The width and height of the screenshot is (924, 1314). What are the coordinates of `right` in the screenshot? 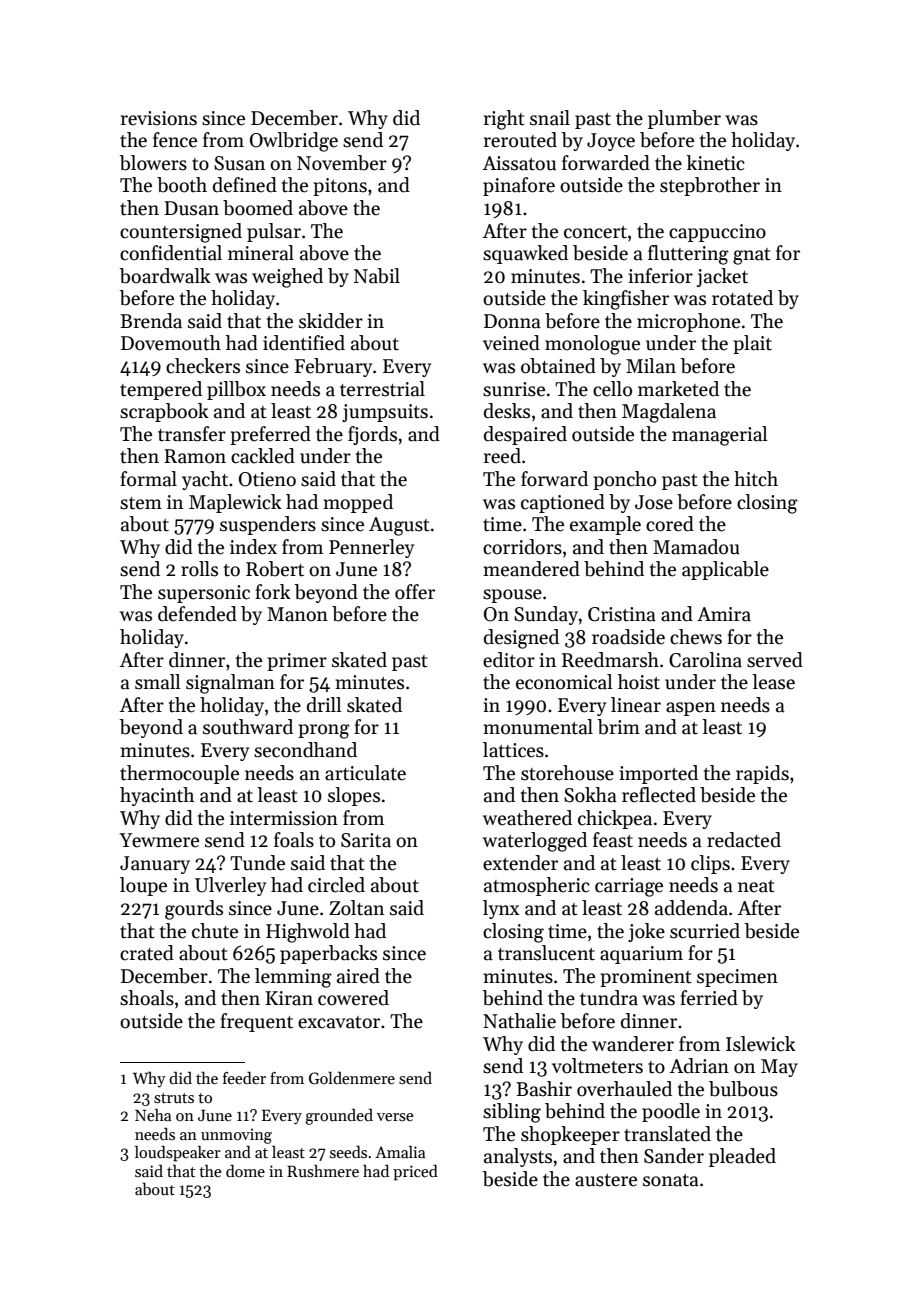 It's located at (504, 120).
